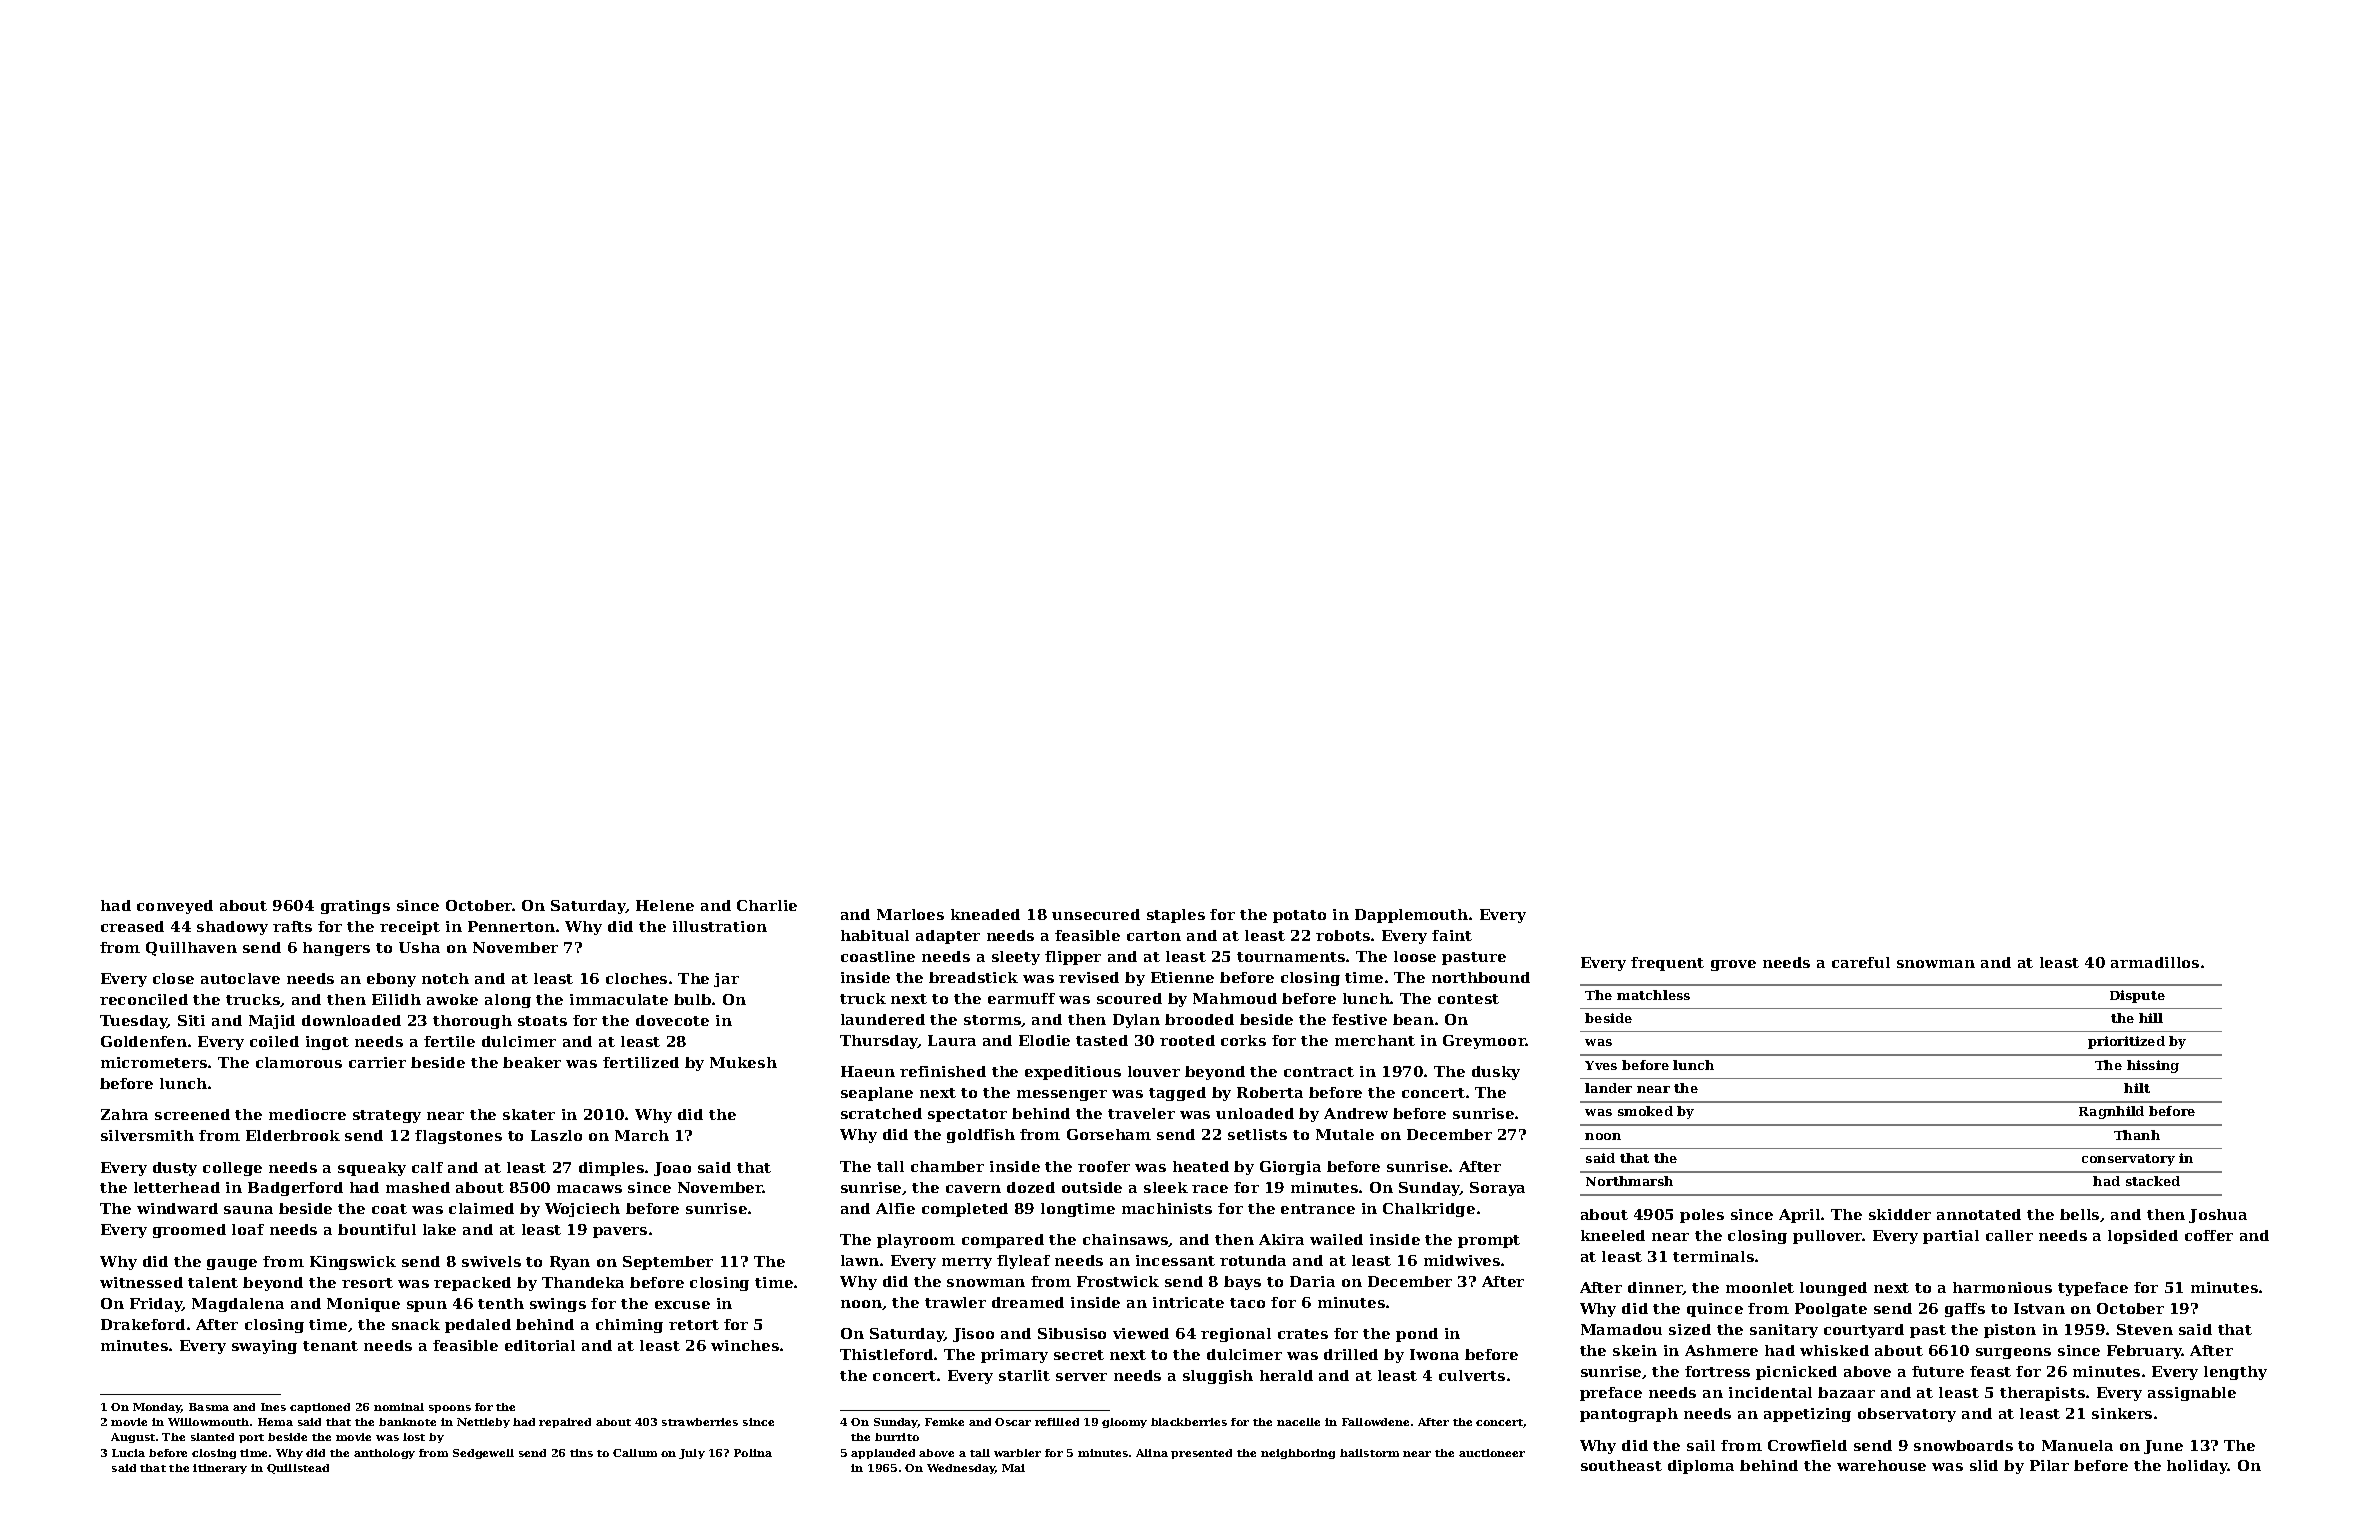 The image size is (2380, 1540). What do you see at coordinates (189, 1231) in the screenshot?
I see `groomed` at bounding box center [189, 1231].
